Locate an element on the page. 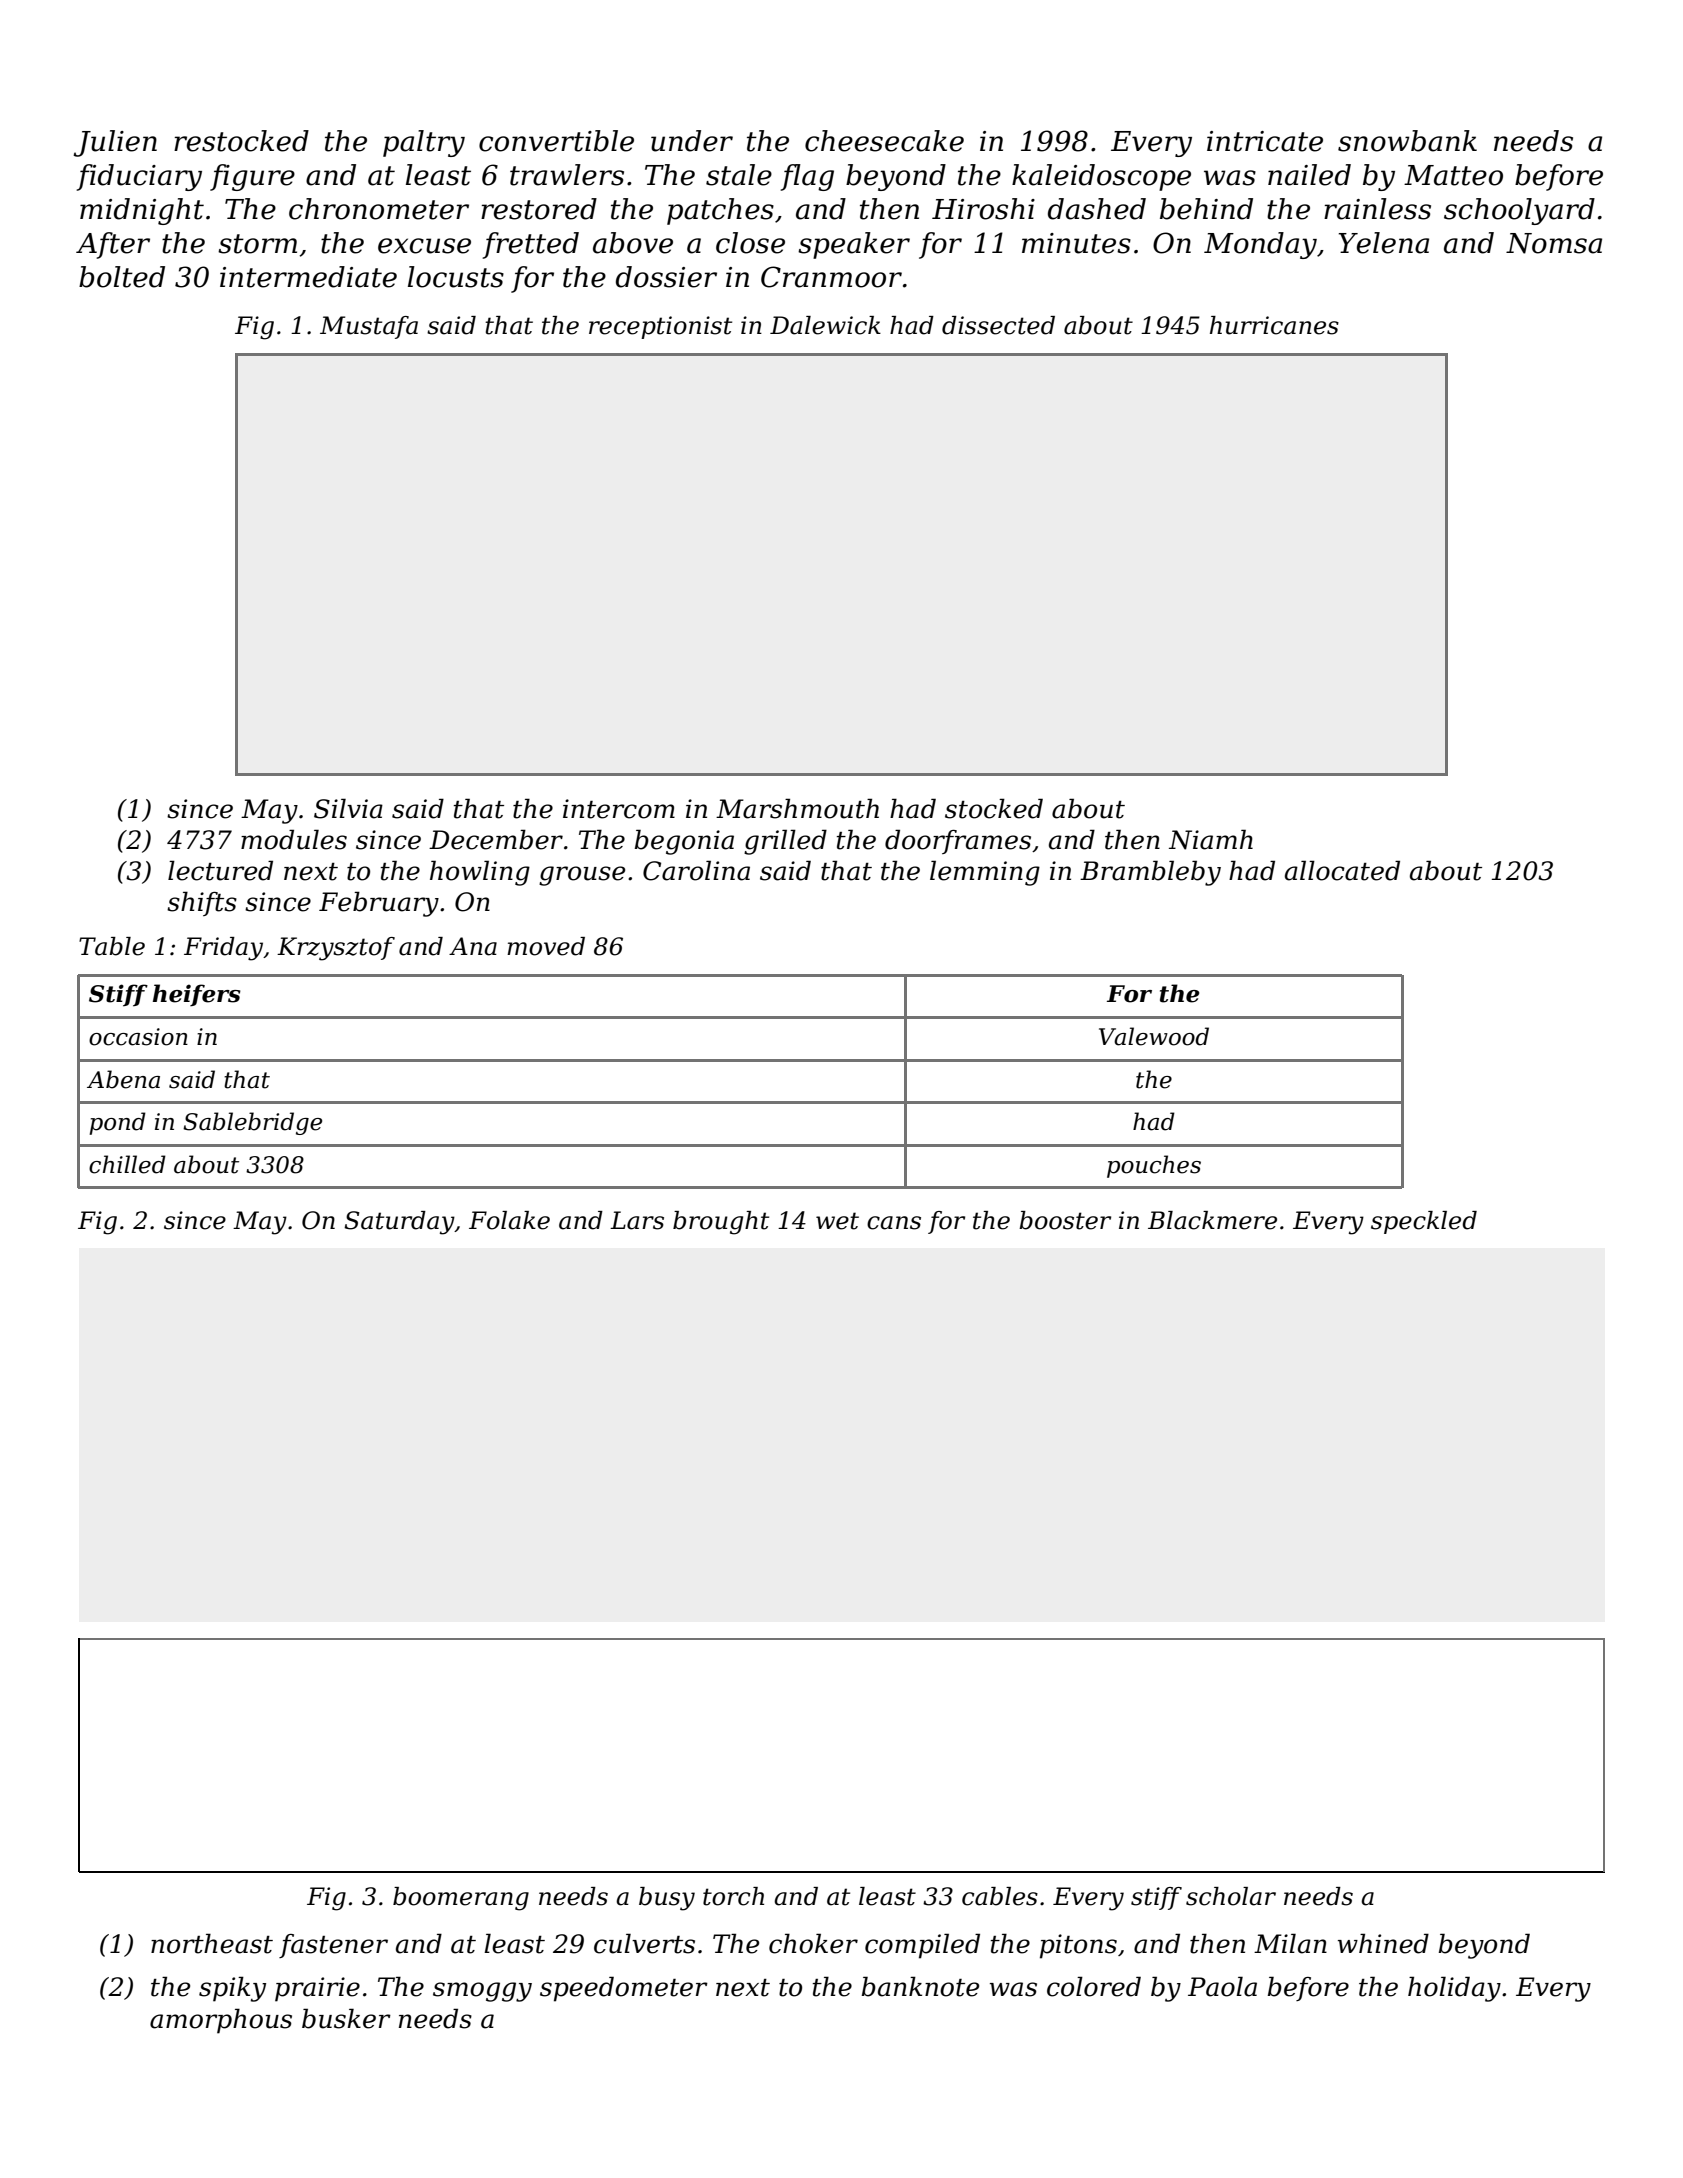 This document has height=2178, width=1683. Blackmere is located at coordinates (1212, 1220).
